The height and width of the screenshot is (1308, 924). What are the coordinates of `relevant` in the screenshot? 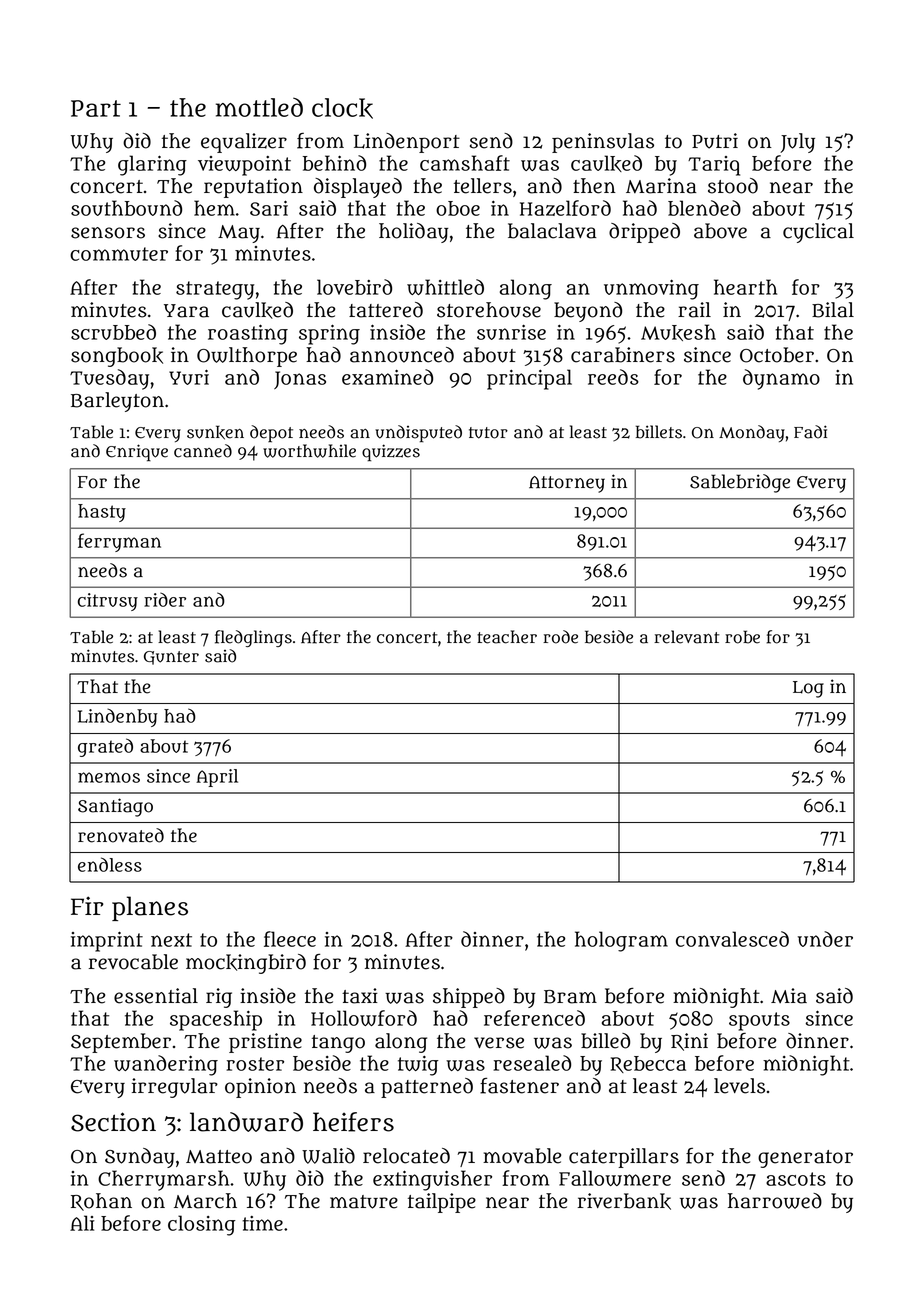 It's located at (687, 637).
